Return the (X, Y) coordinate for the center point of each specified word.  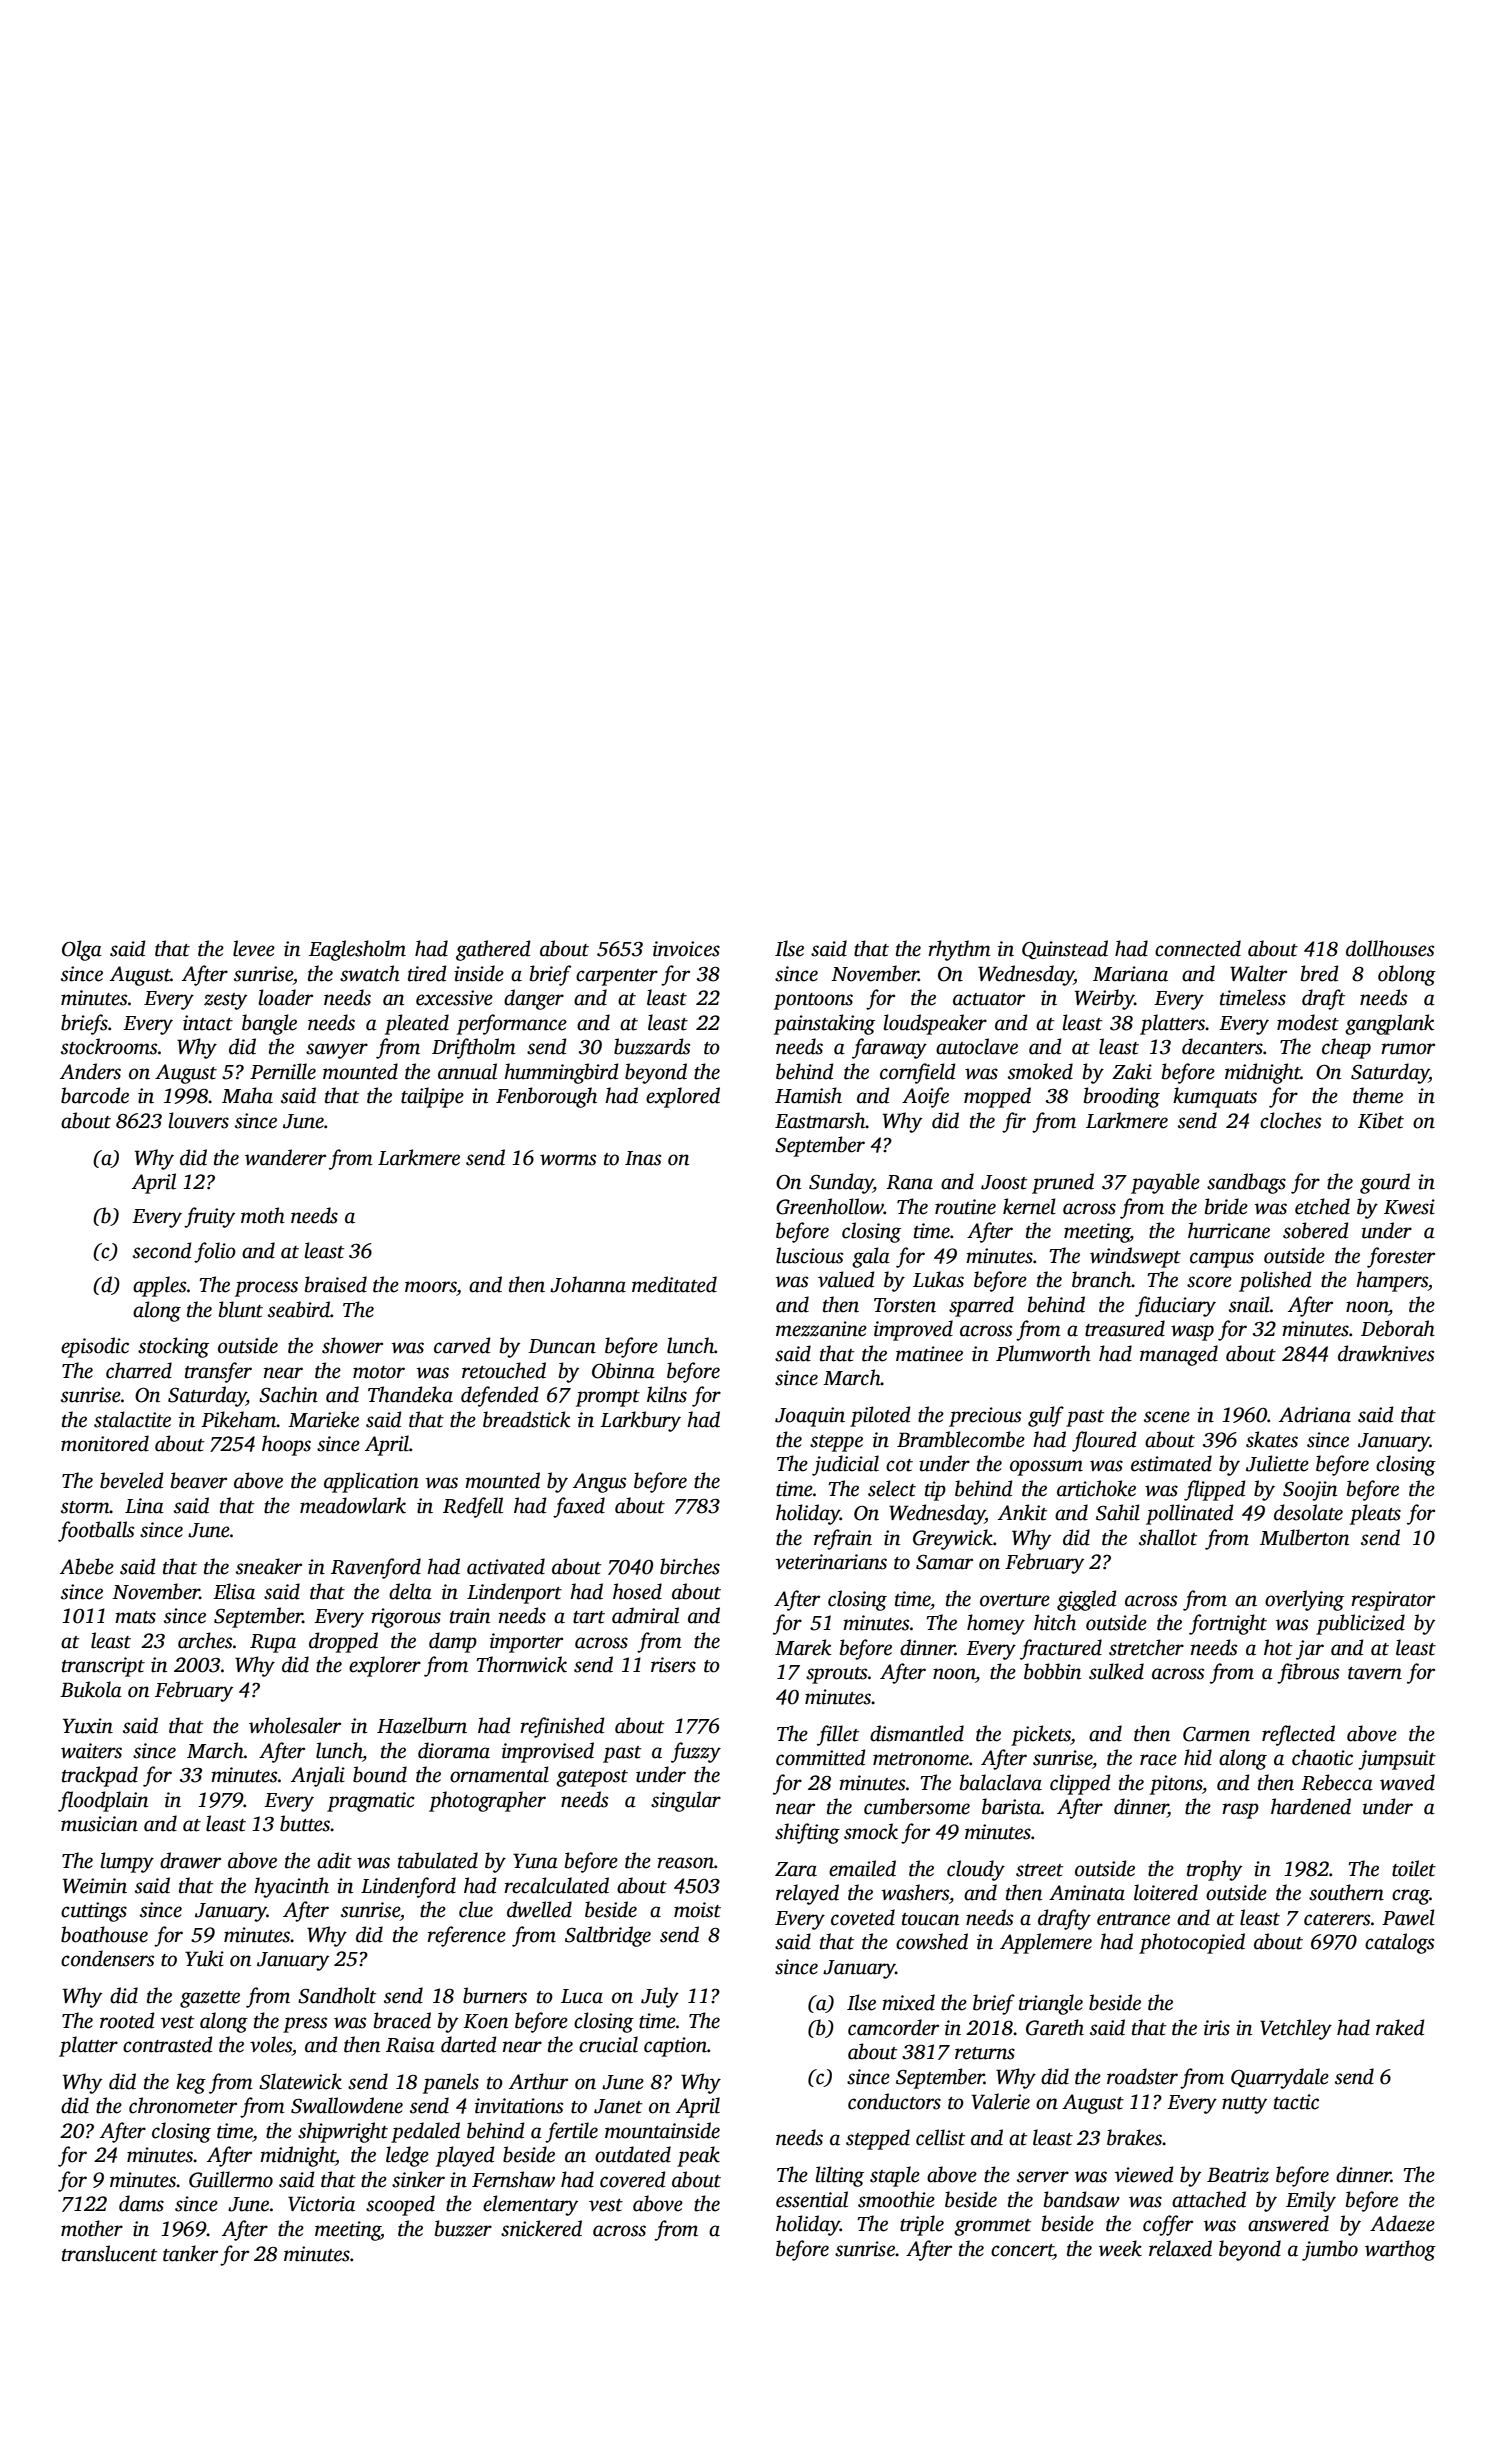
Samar (944, 1562)
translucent (109, 2253)
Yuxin (88, 1726)
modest (1308, 1022)
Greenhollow (830, 1206)
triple (922, 2225)
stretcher (1146, 1647)
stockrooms (109, 1046)
